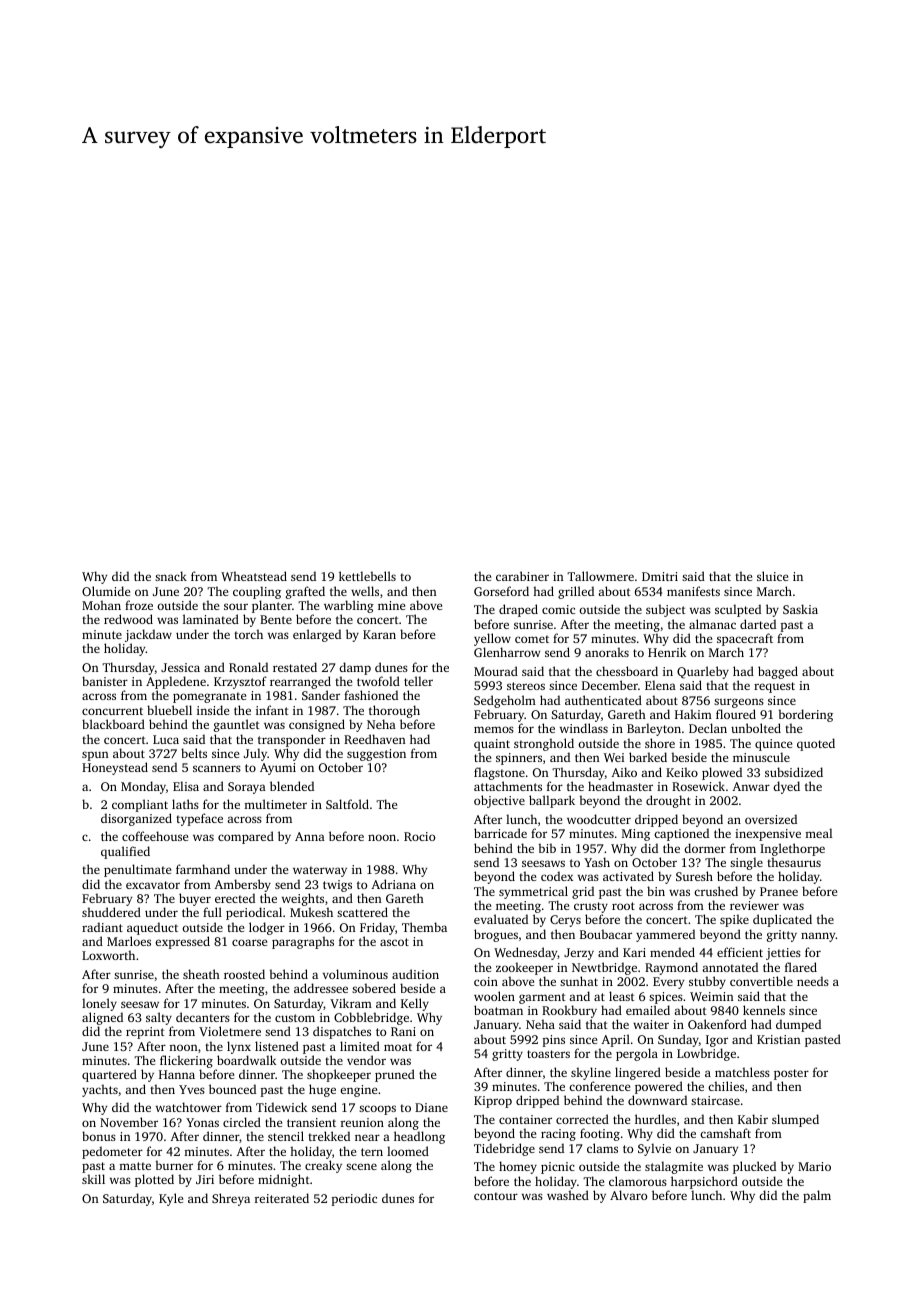  What do you see at coordinates (148, 635) in the screenshot?
I see `jackdaw` at bounding box center [148, 635].
